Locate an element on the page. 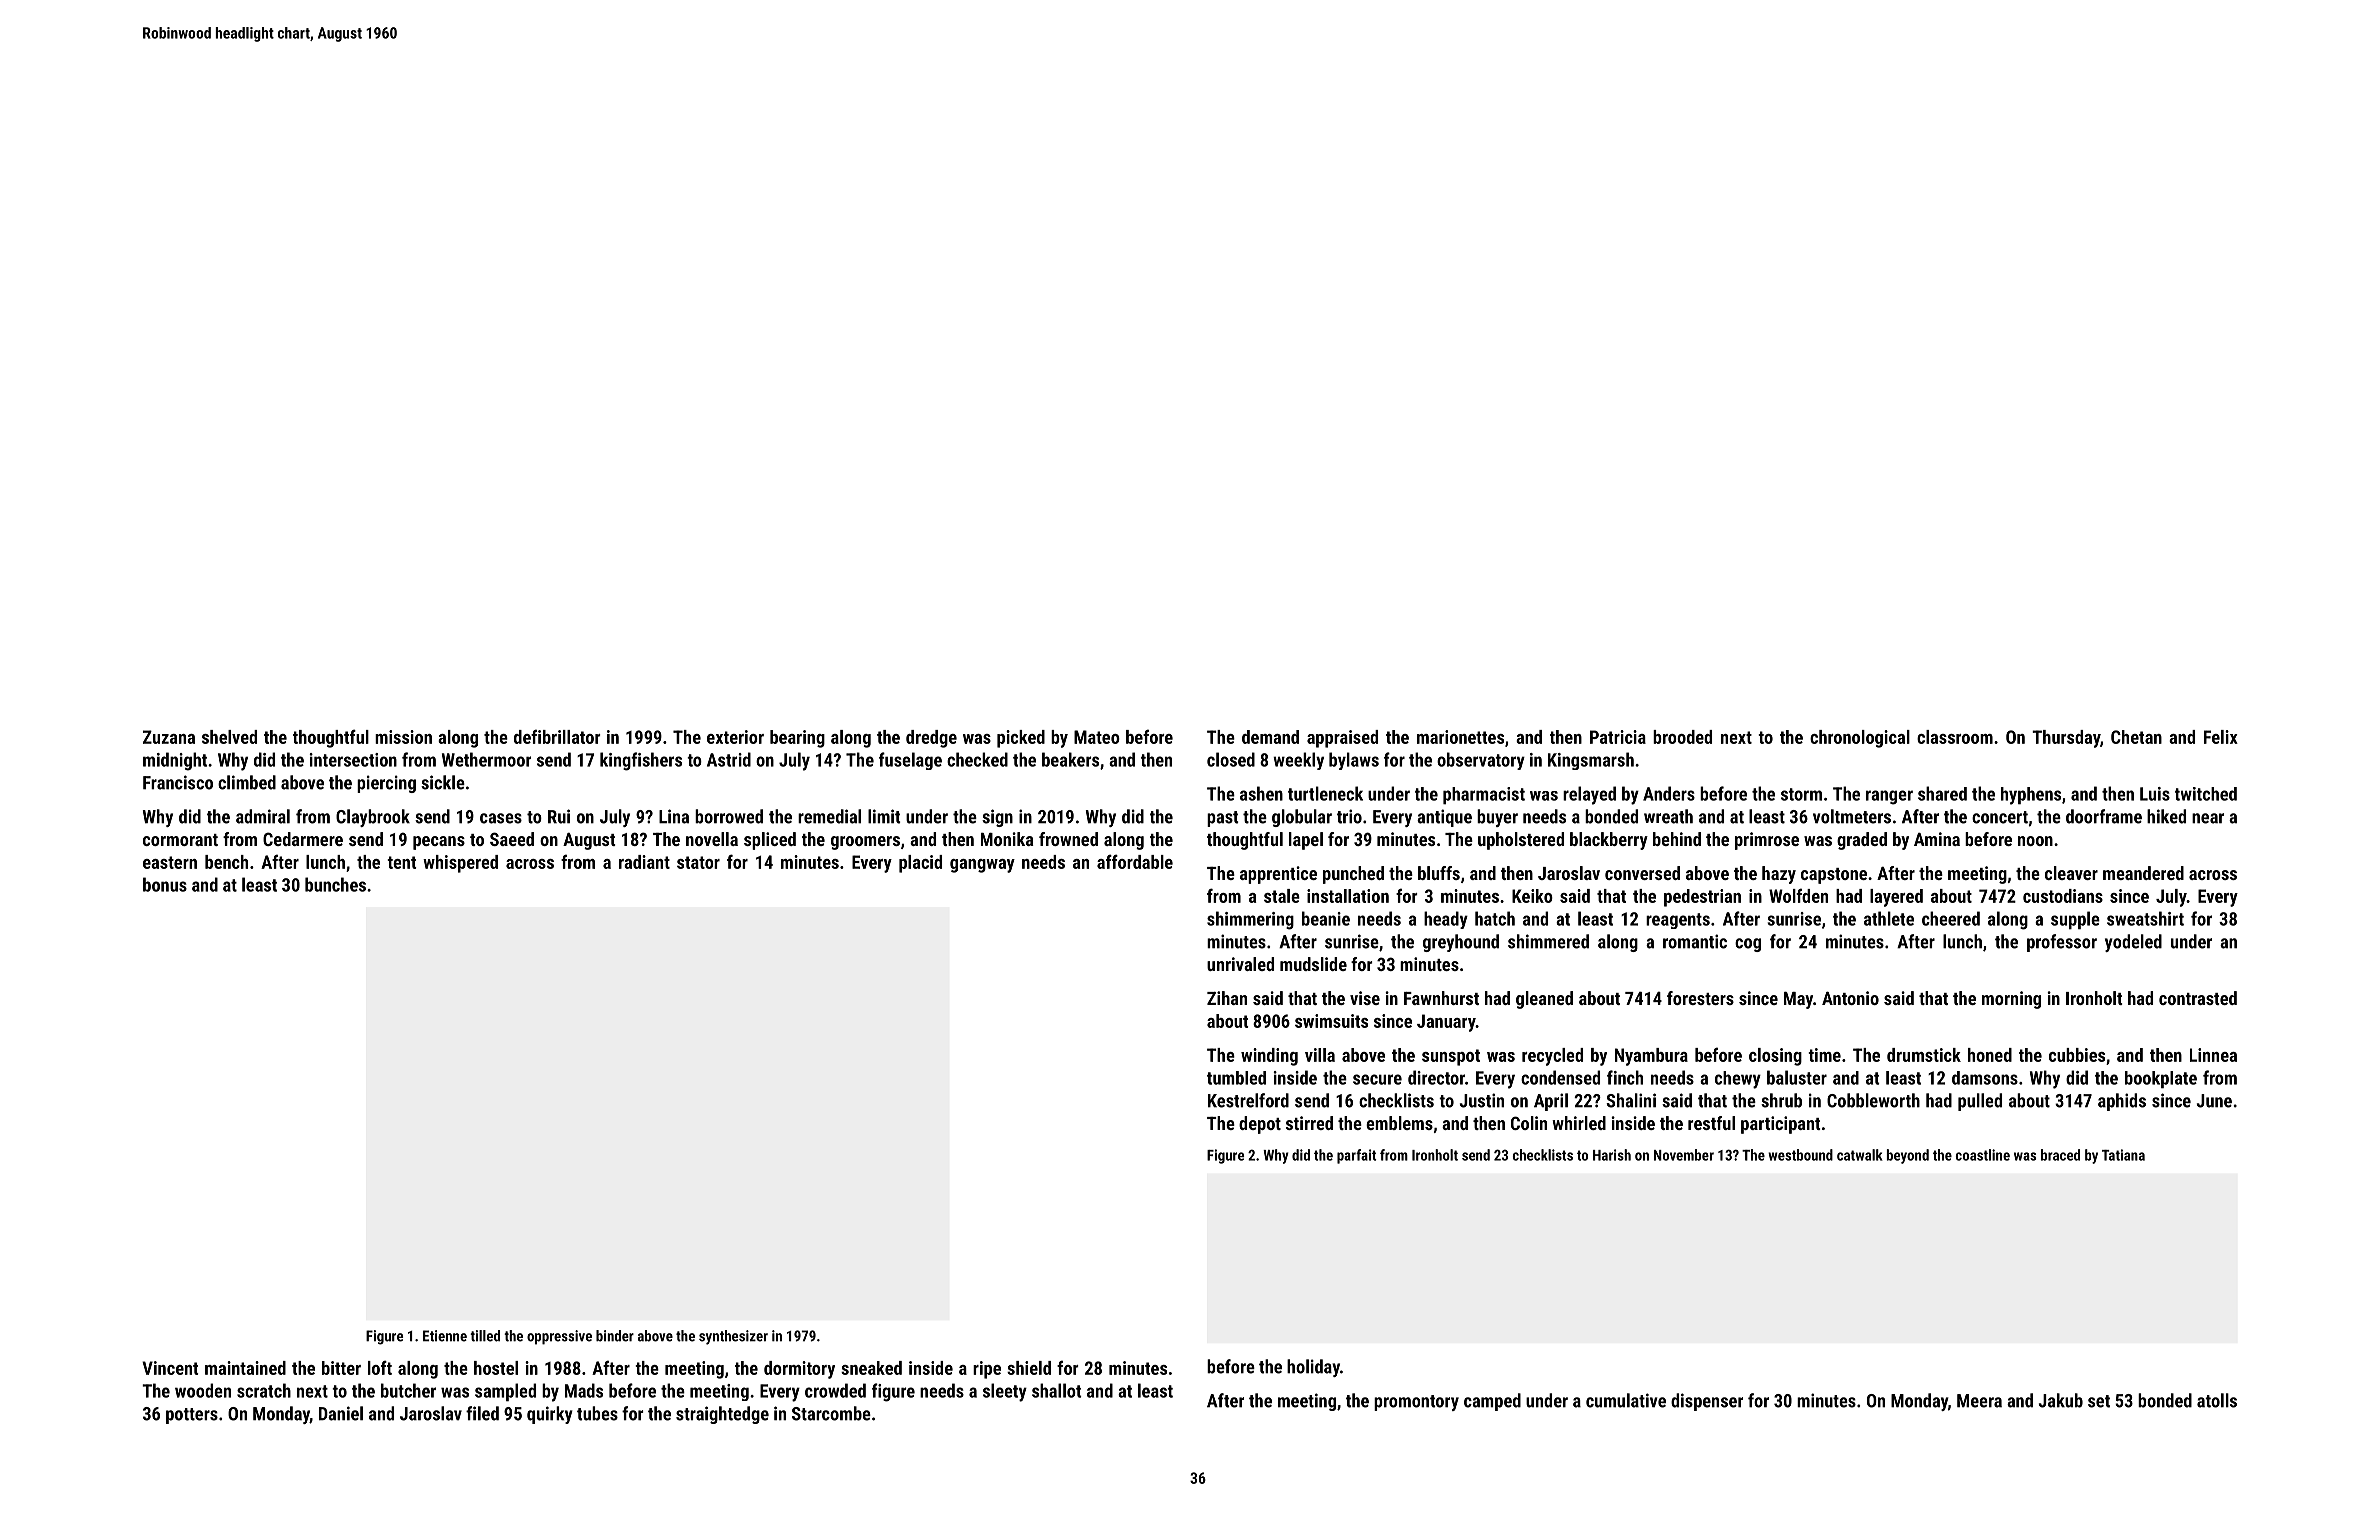 Image resolution: width=2380 pixels, height=1540 pixels. graded is located at coordinates (1862, 841).
